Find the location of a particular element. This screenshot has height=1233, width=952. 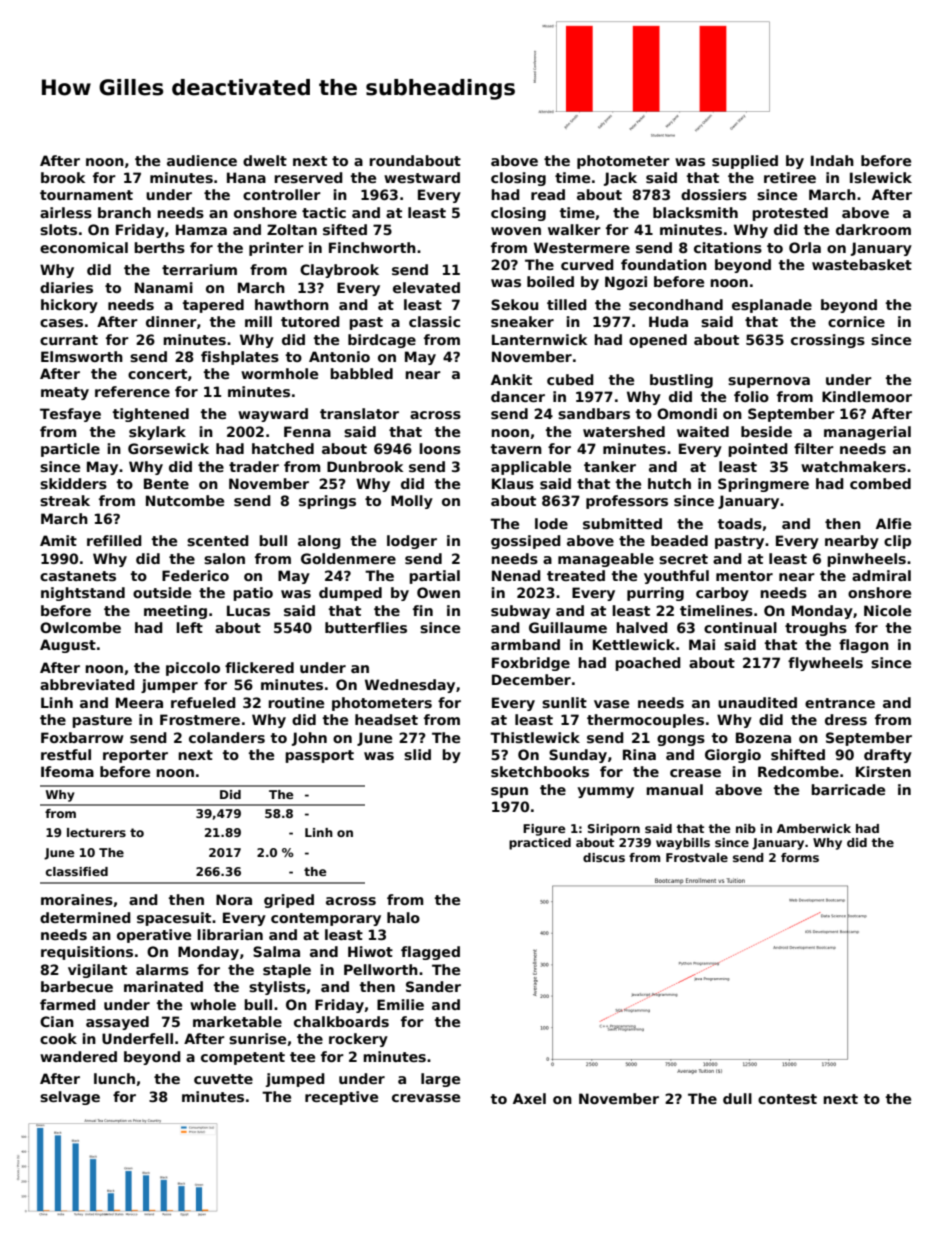

Axel is located at coordinates (529, 1098).
